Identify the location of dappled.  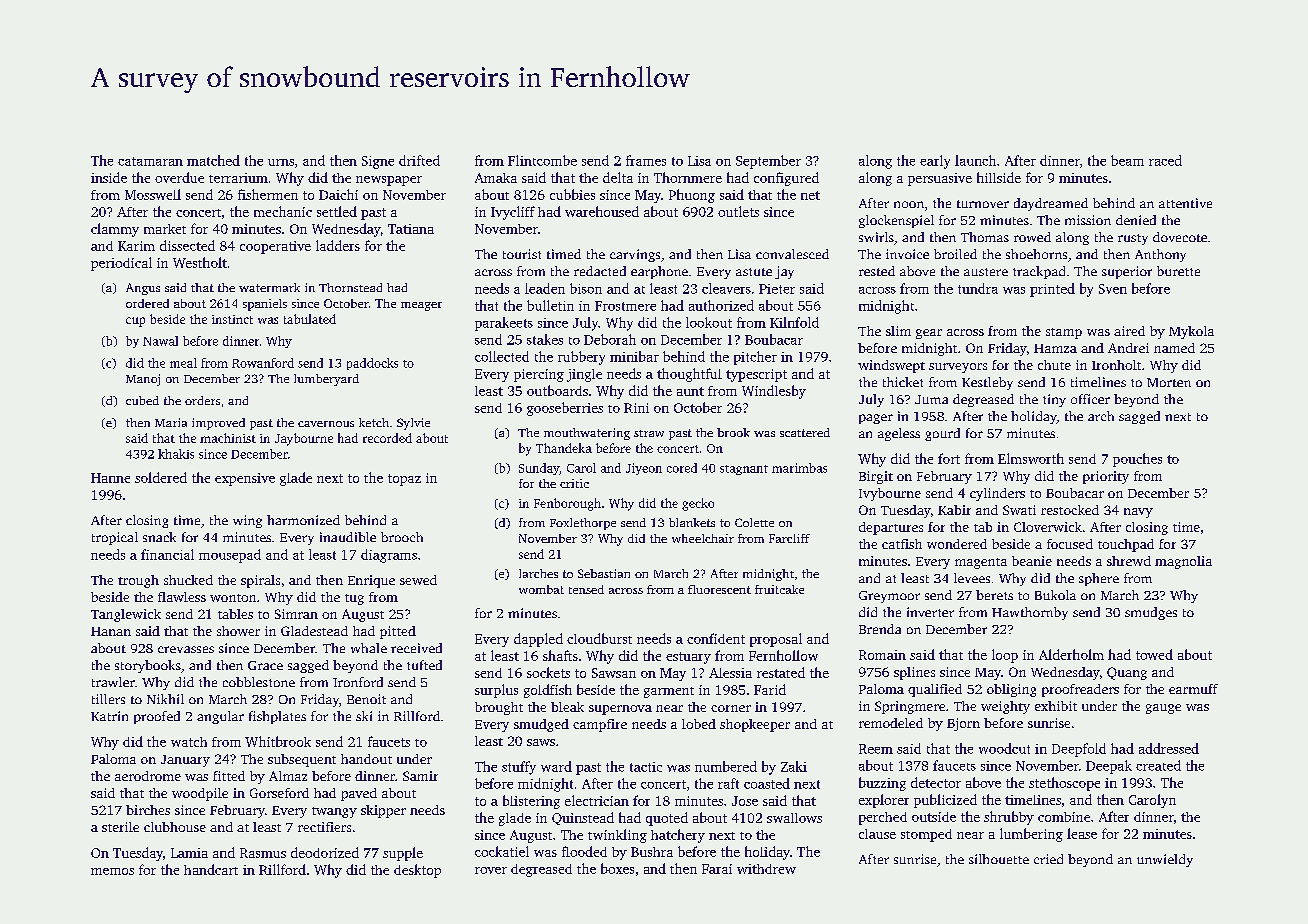
(538, 640).
